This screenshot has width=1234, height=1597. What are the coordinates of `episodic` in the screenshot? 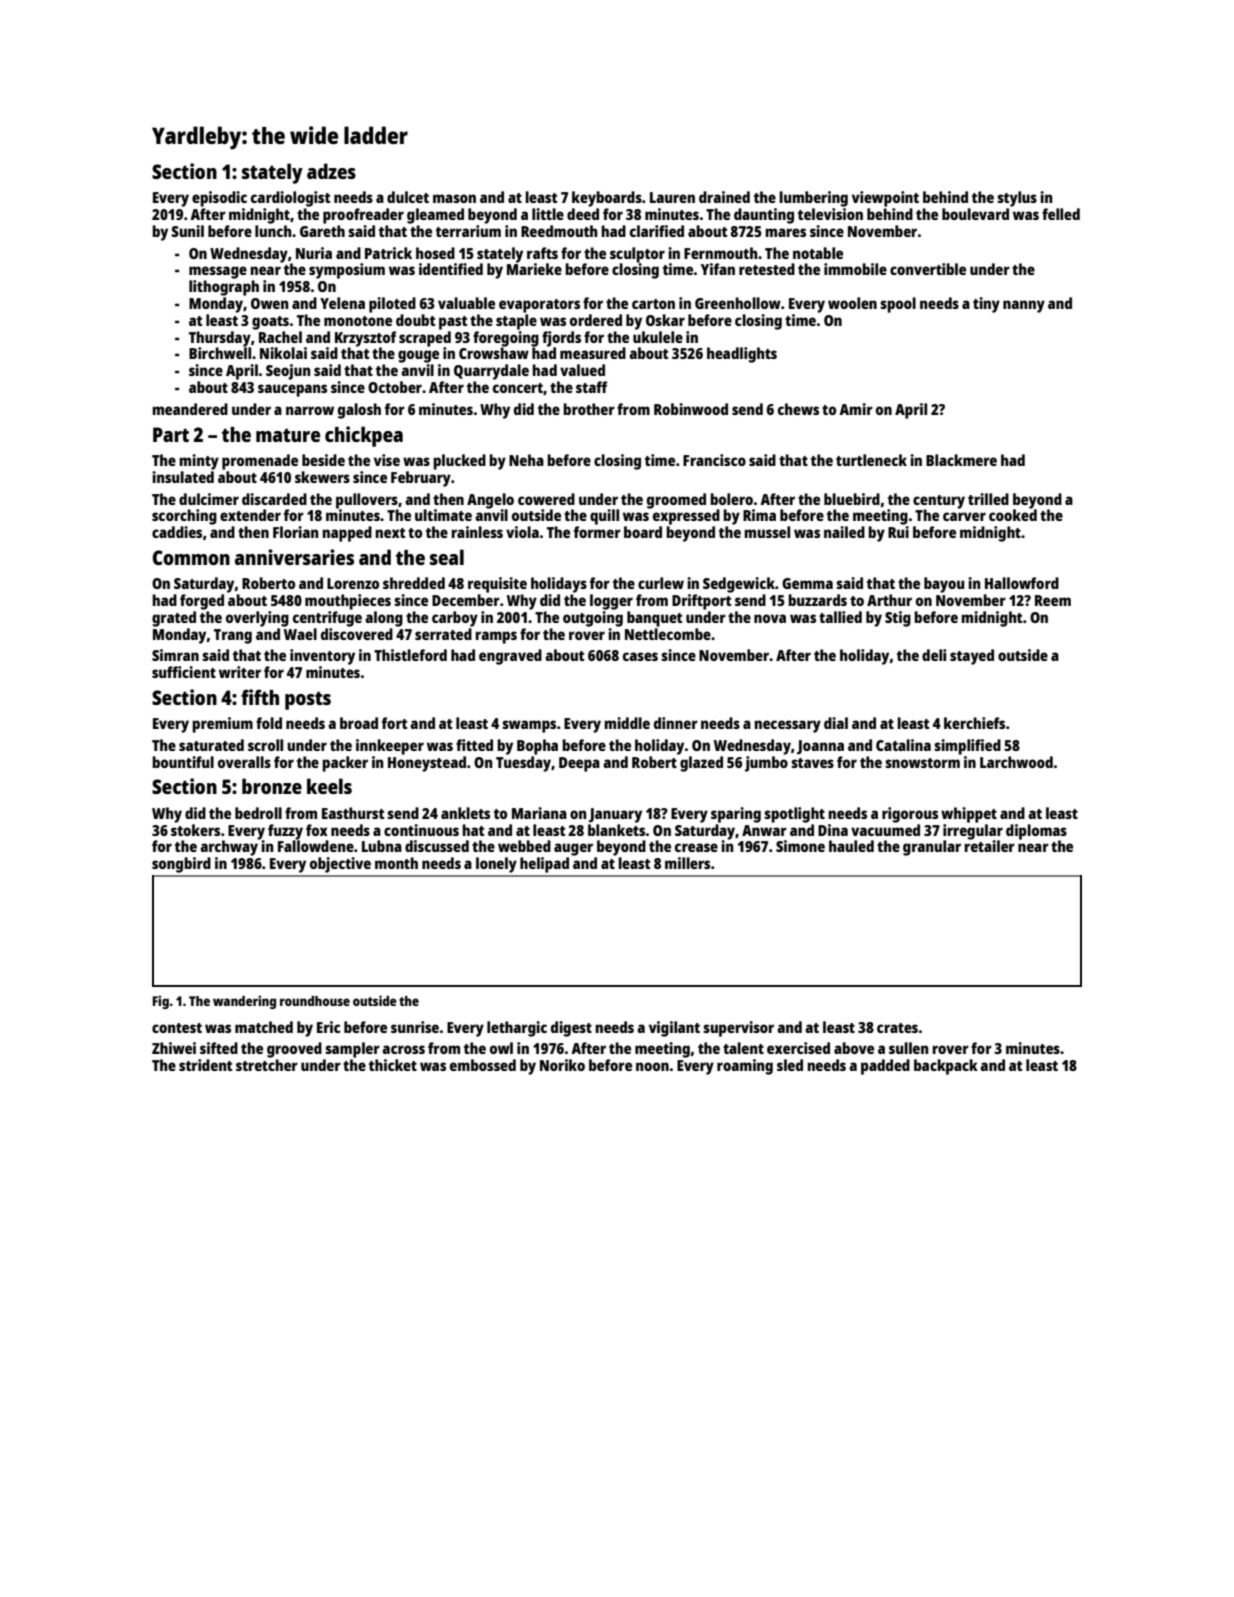 It's located at (219, 199).
